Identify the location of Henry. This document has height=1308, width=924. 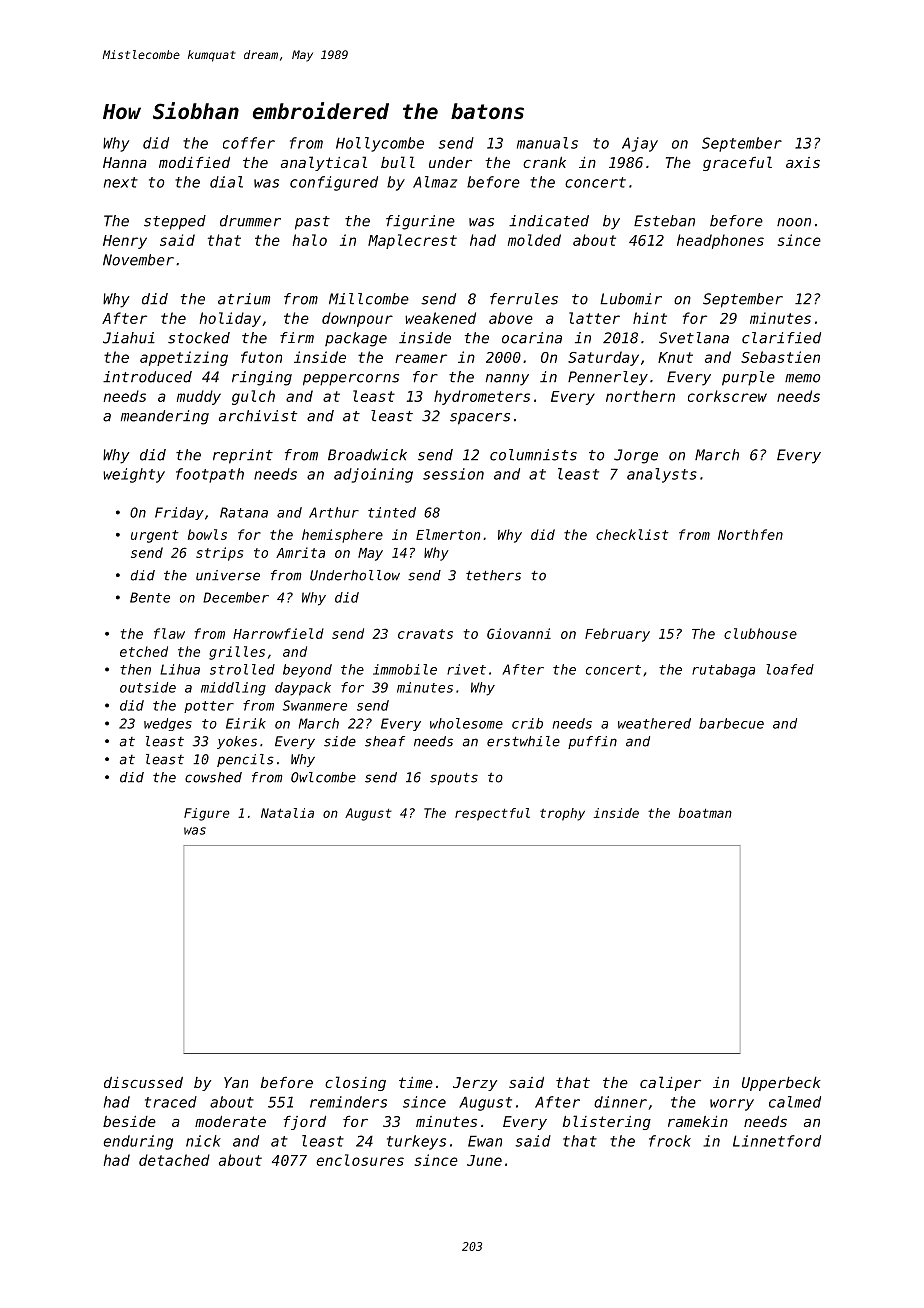
(125, 242).
